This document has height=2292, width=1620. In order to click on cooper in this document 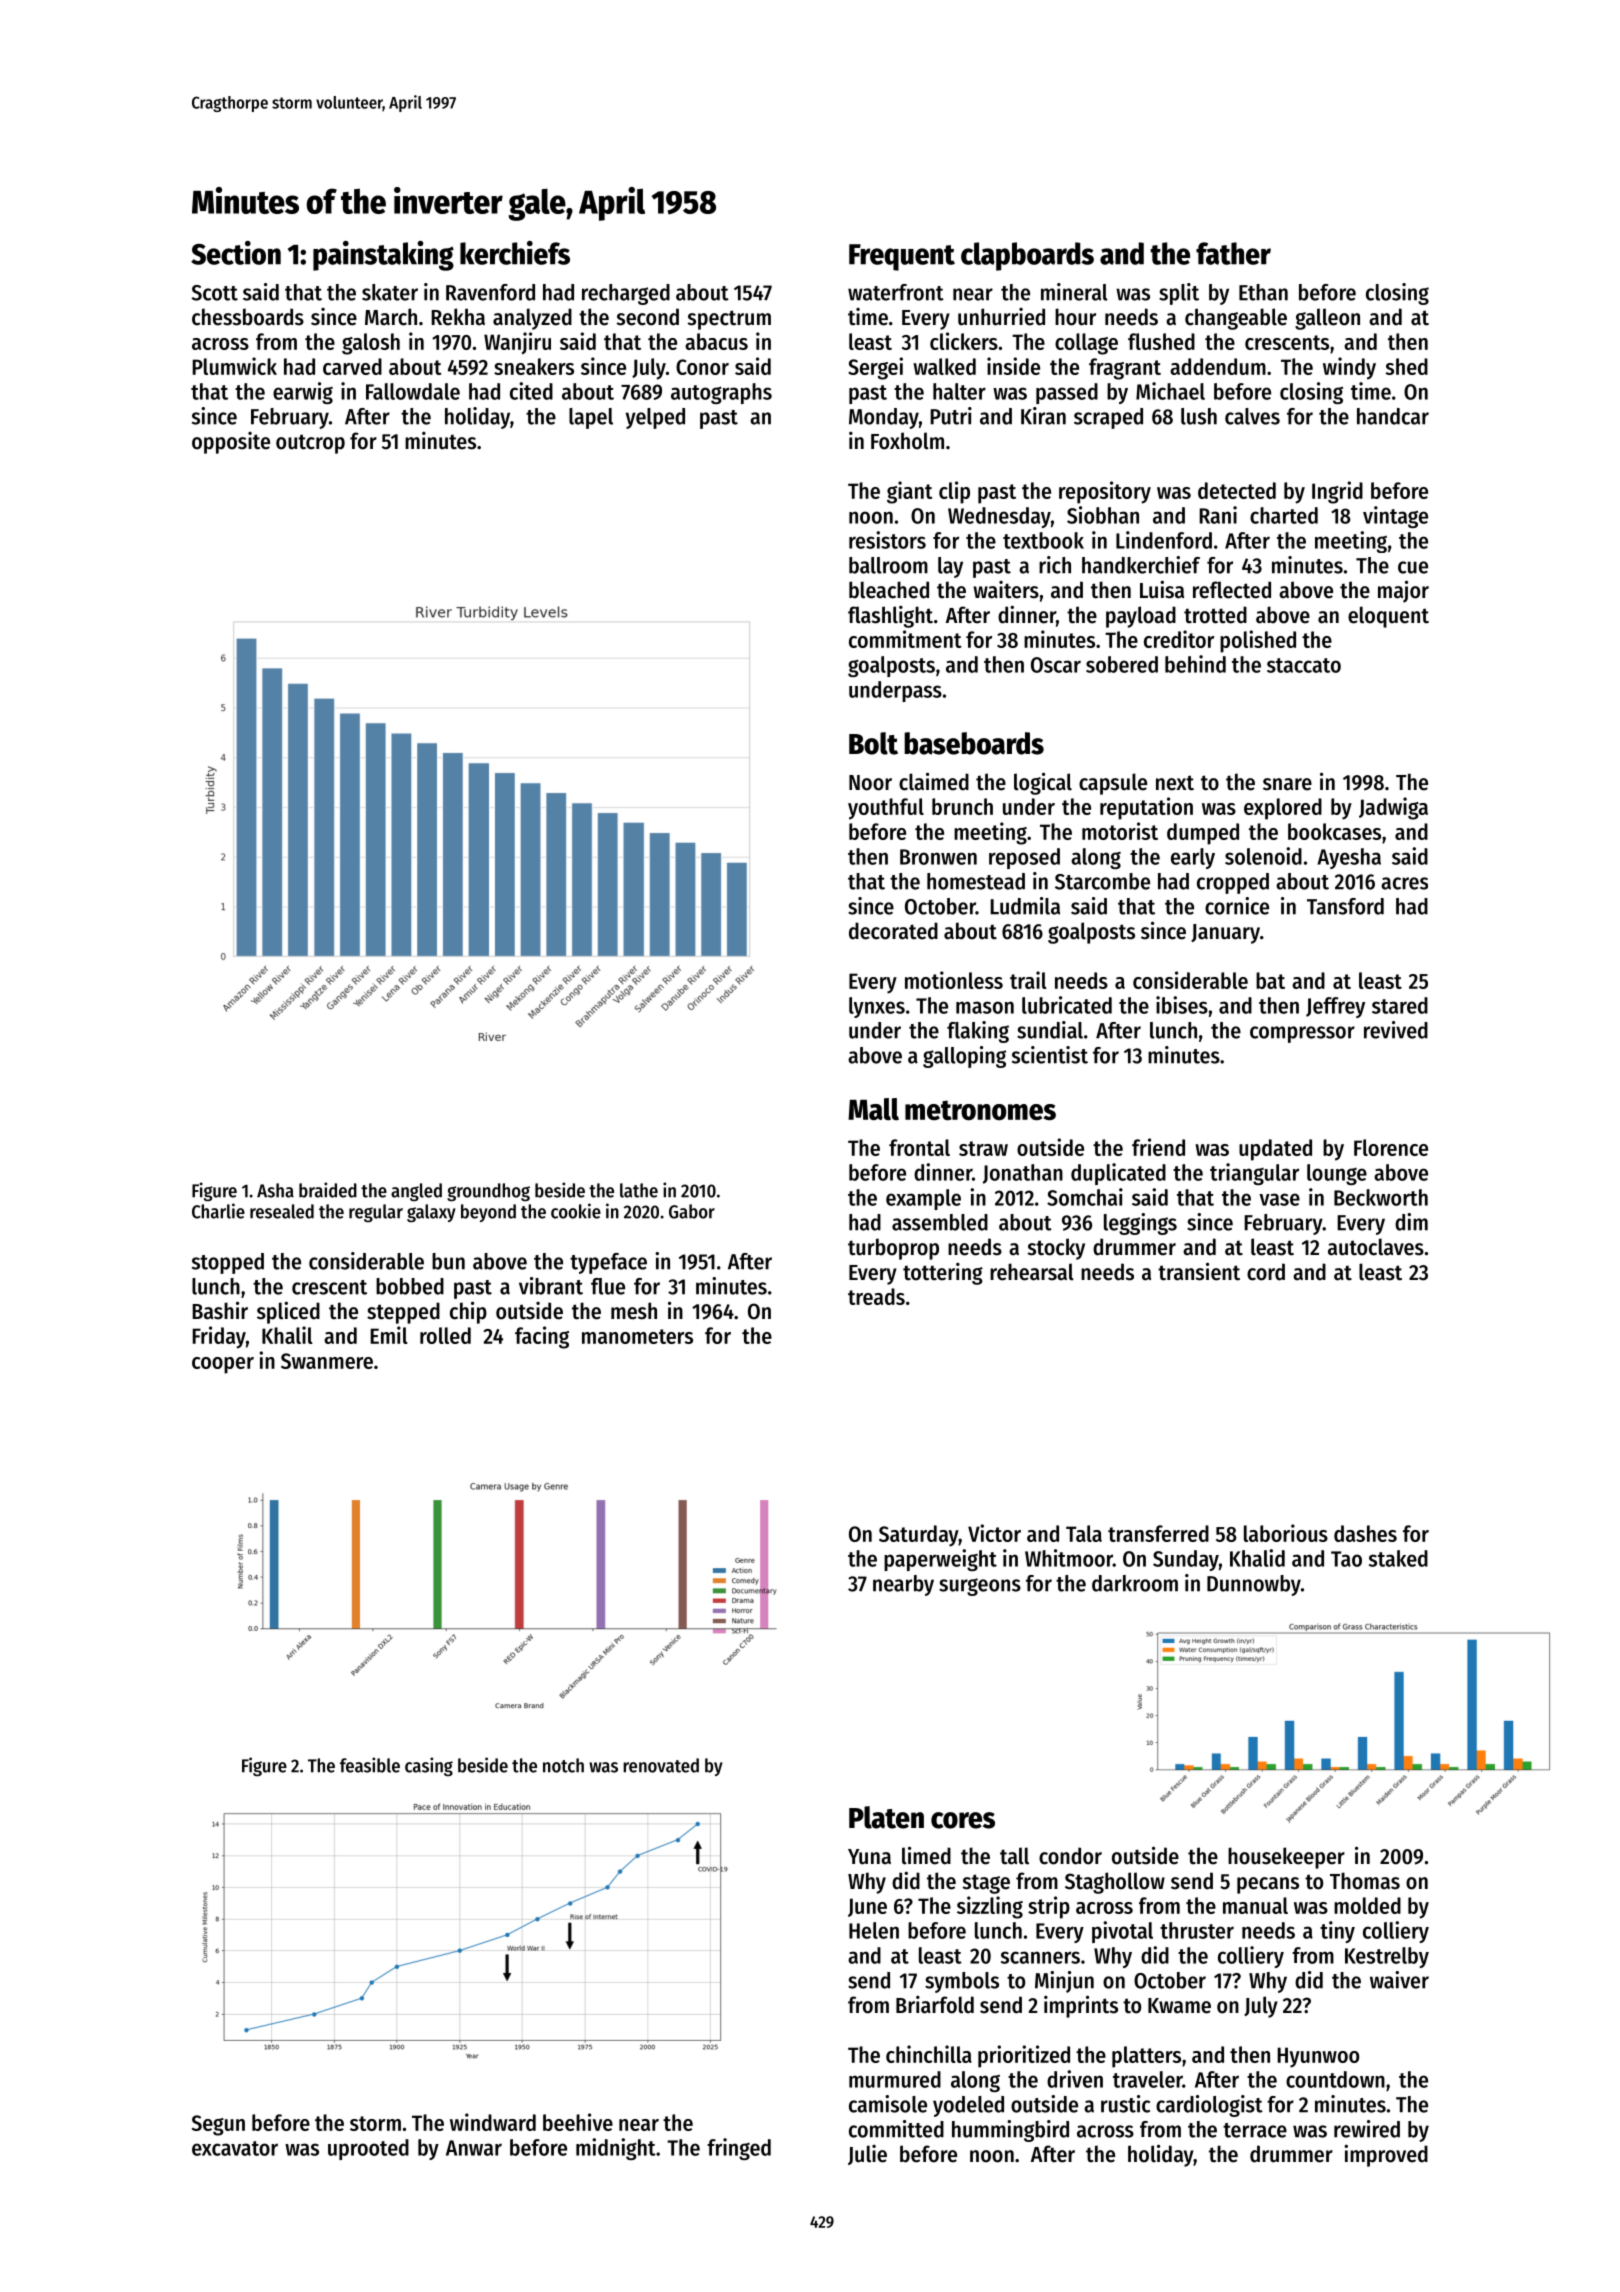, I will do `click(223, 1365)`.
